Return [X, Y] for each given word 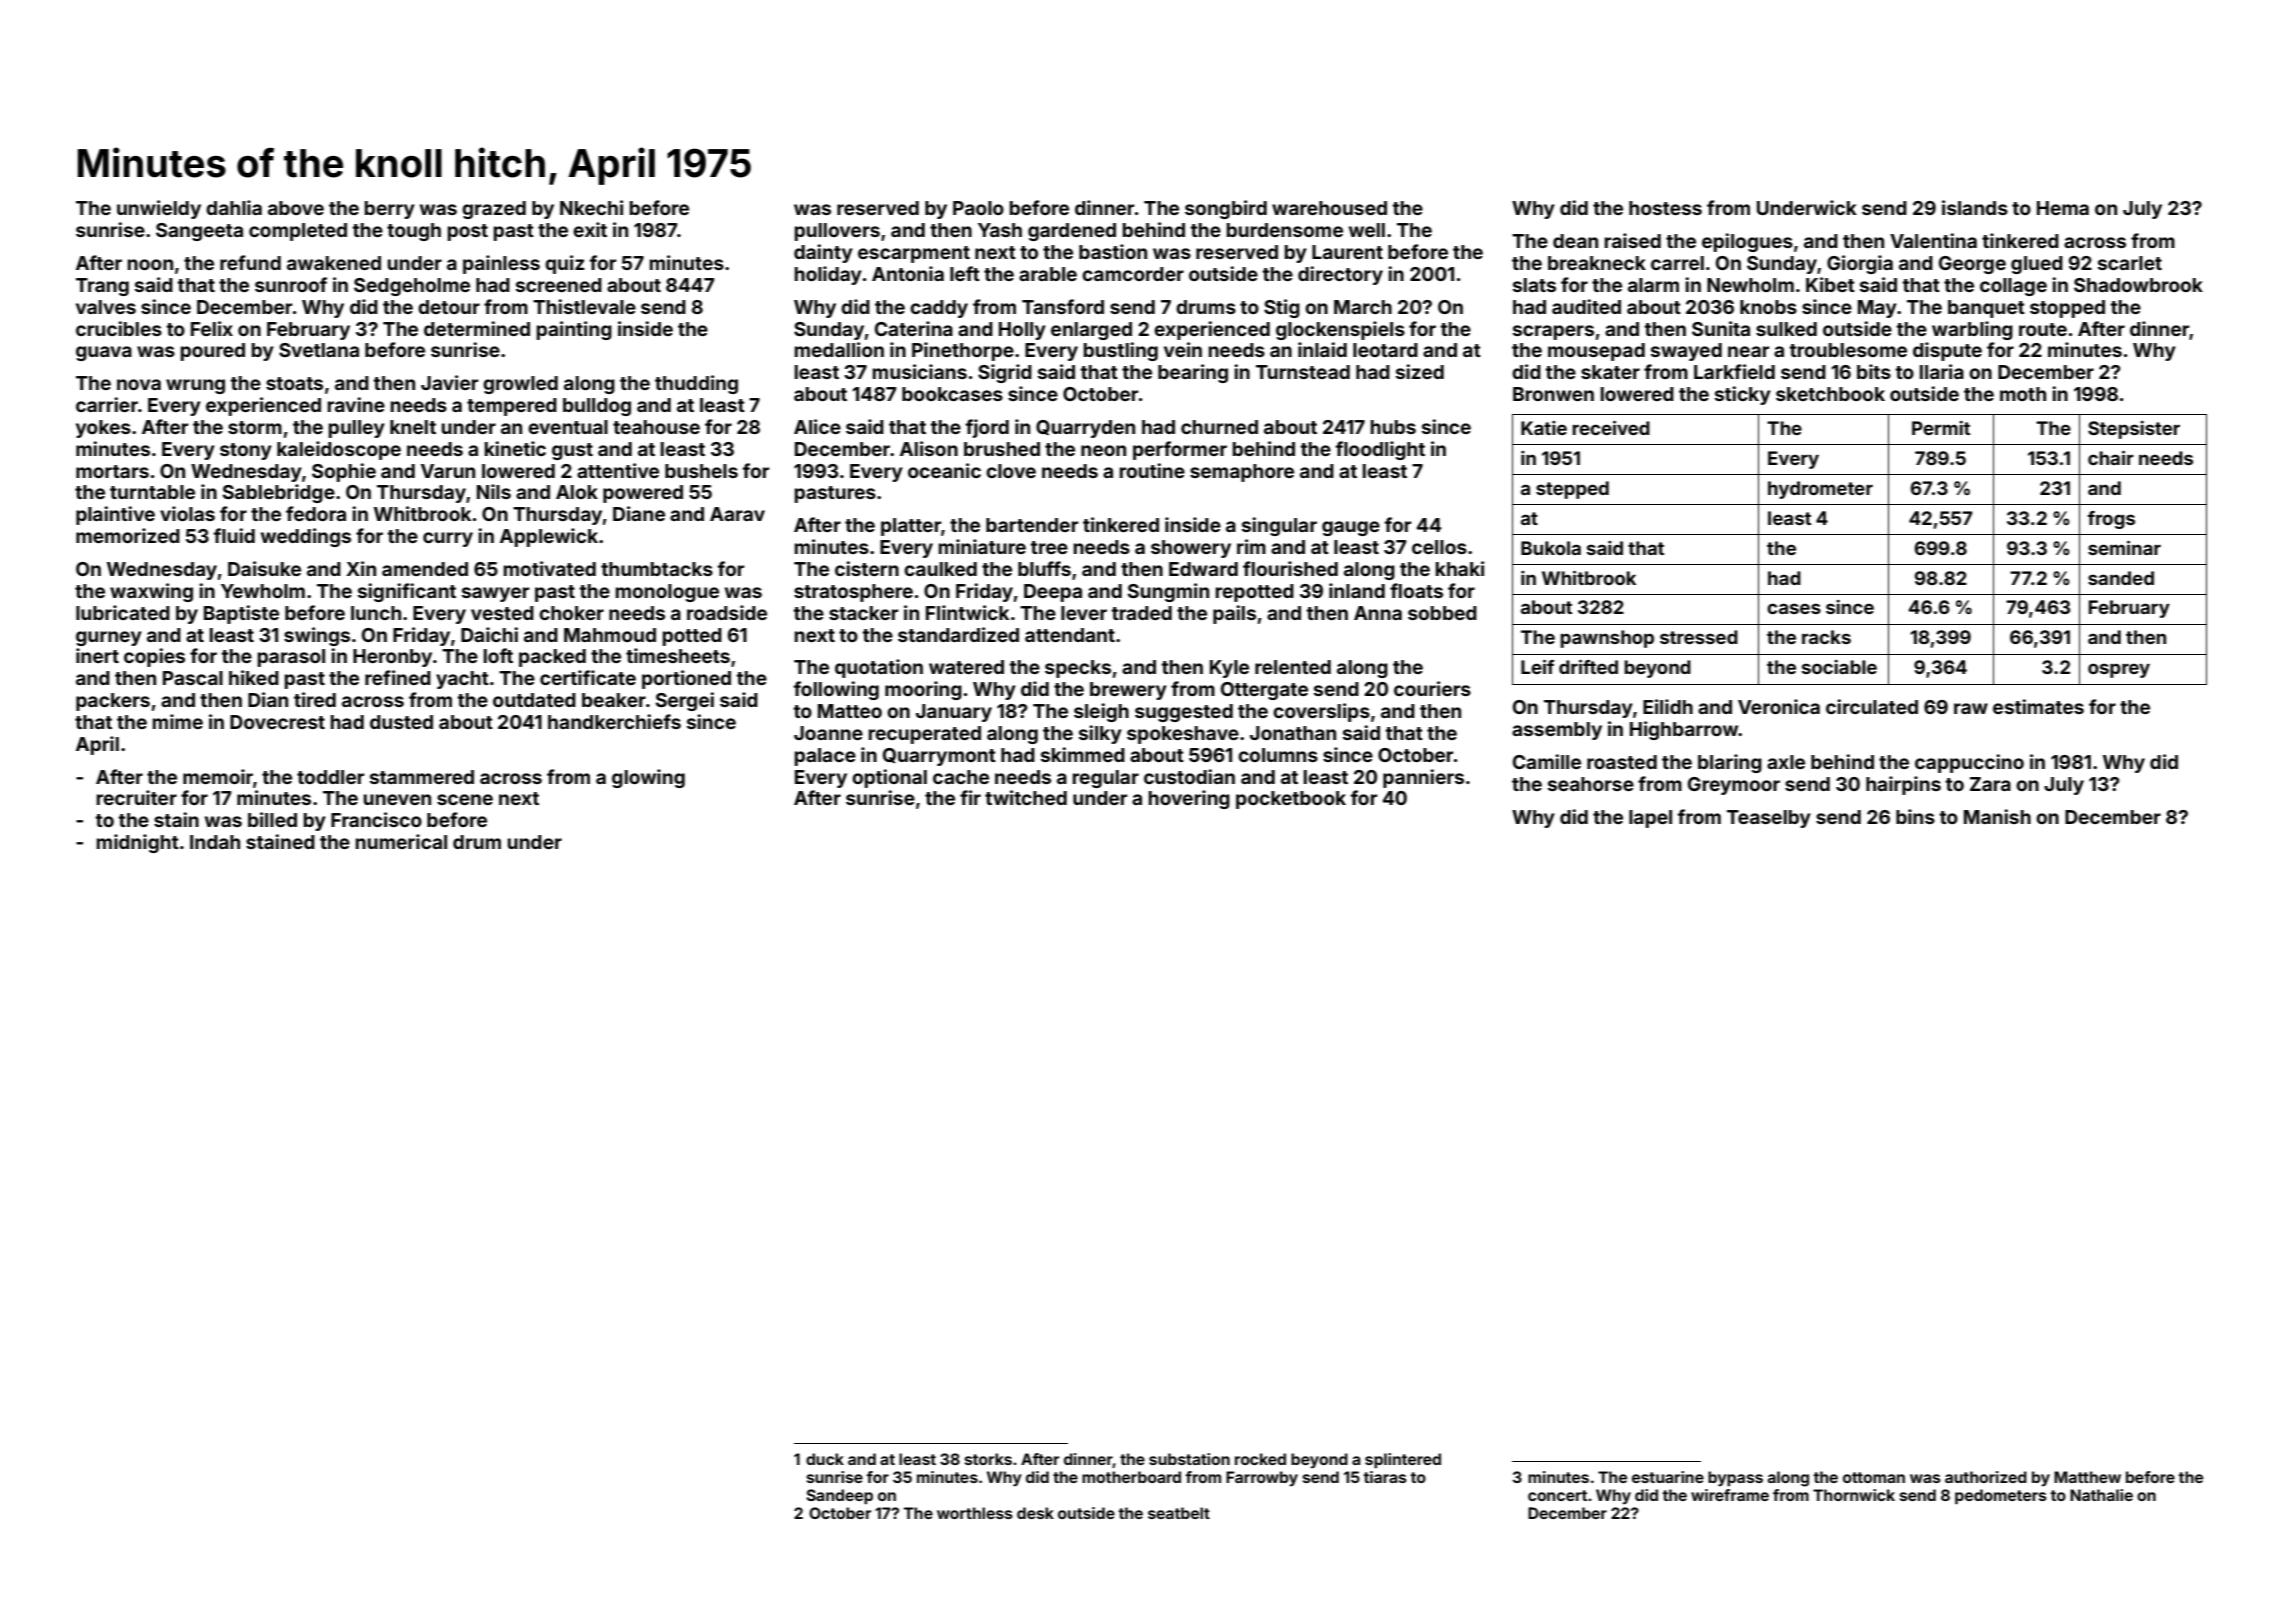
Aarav [737, 514]
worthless [975, 1513]
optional [889, 778]
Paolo [978, 208]
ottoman [1874, 1477]
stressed [1699, 637]
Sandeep [839, 1496]
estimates [2038, 706]
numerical [401, 841]
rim [1251, 546]
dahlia [234, 207]
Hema [2063, 208]
